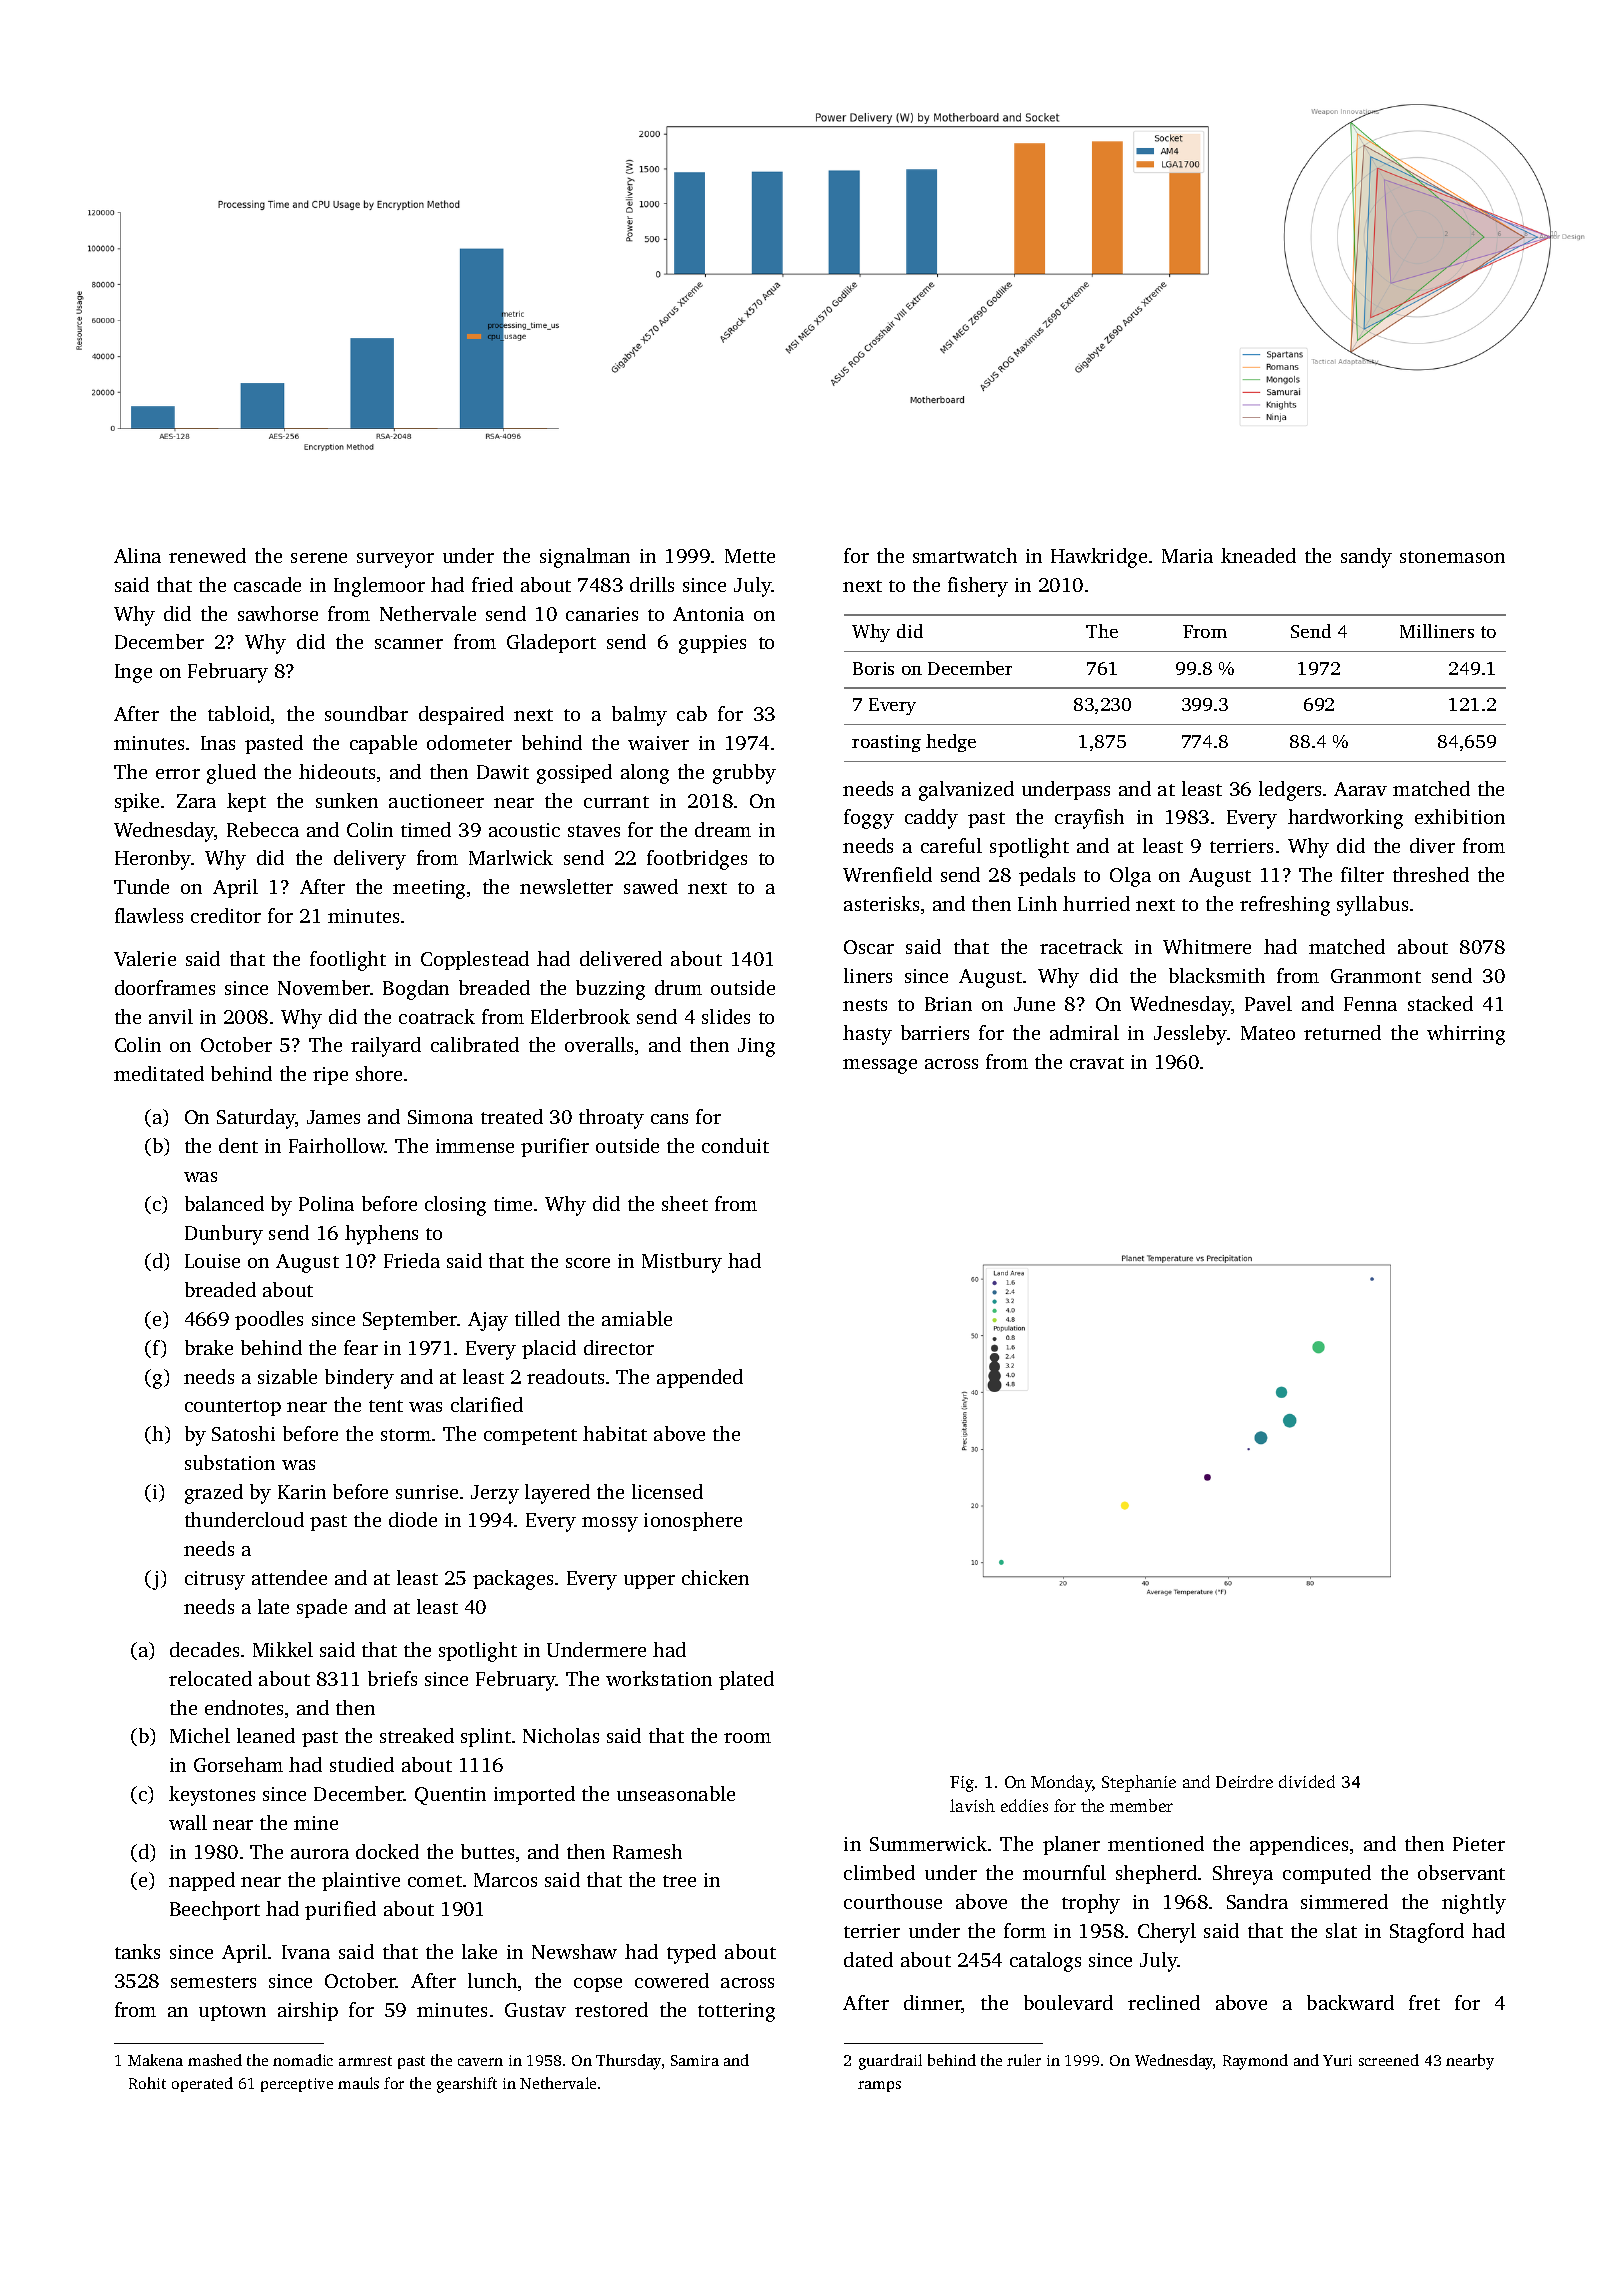 The image size is (1620, 2292). Describe the element at coordinates (1360, 789) in the screenshot. I see `Aarav` at that location.
